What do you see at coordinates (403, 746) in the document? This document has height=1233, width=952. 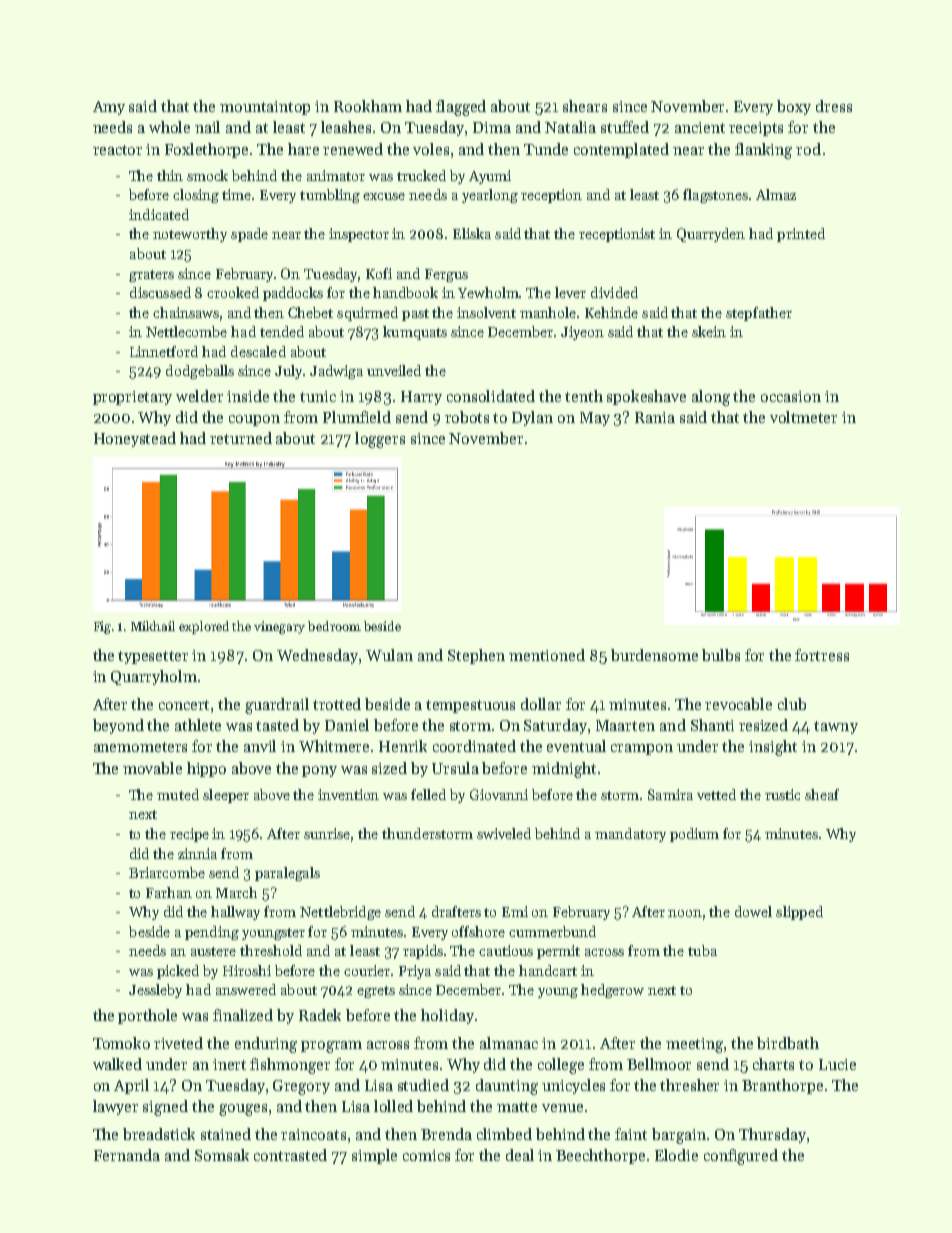 I see `Henrik` at bounding box center [403, 746].
